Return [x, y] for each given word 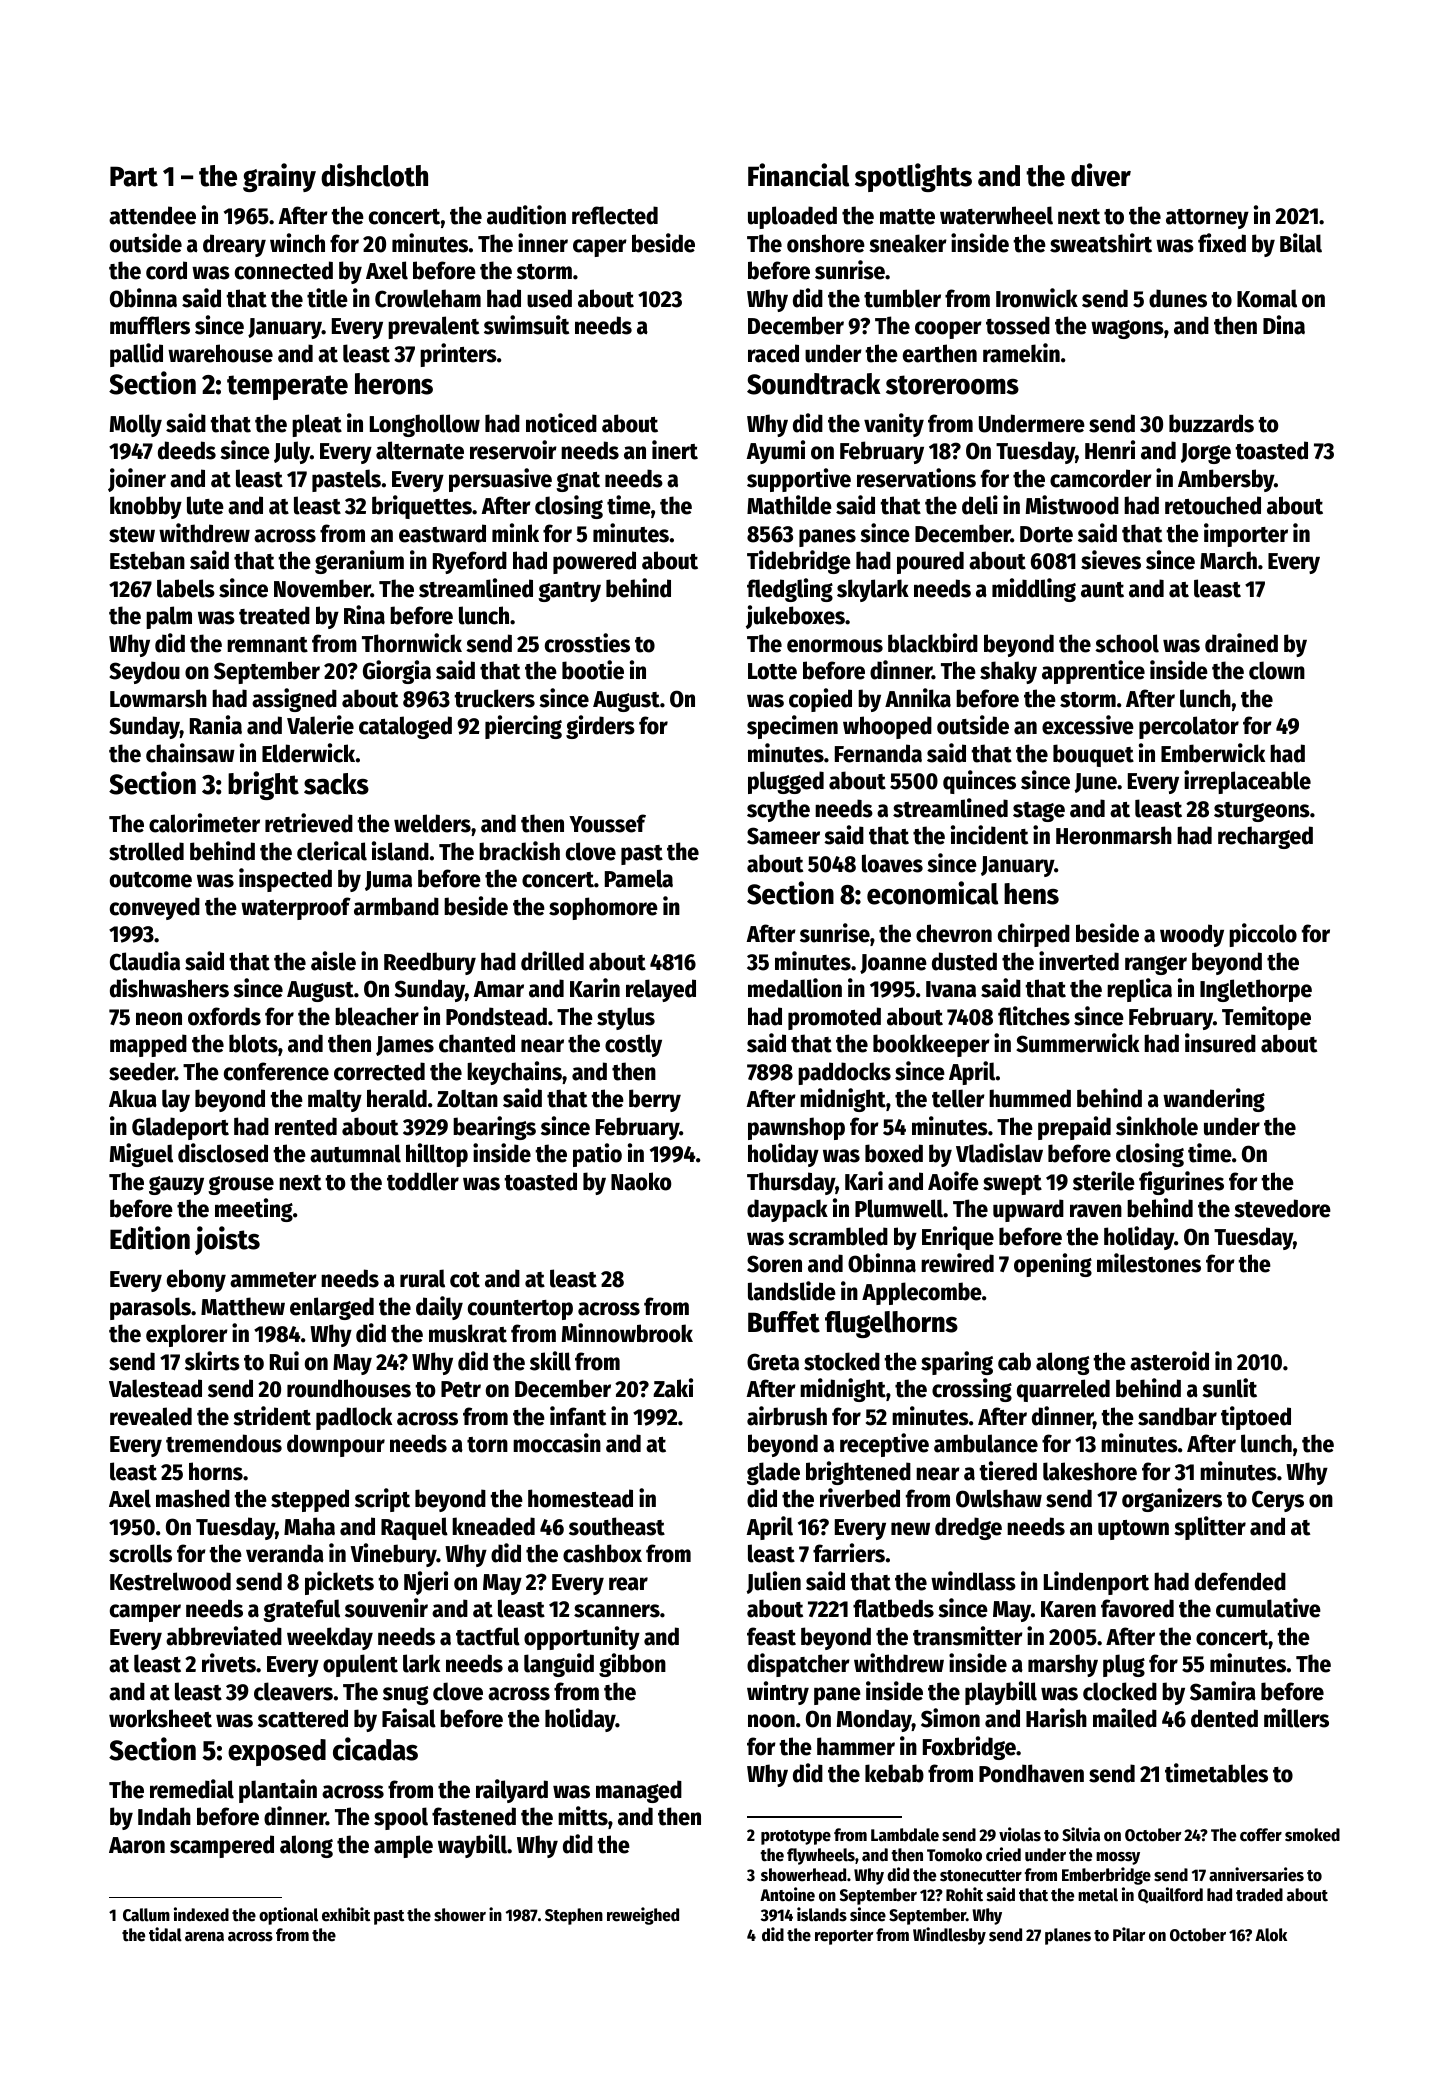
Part [134, 176]
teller [958, 1098]
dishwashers [169, 988]
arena [204, 1937]
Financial [798, 175]
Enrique [958, 1238]
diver [1101, 175]
